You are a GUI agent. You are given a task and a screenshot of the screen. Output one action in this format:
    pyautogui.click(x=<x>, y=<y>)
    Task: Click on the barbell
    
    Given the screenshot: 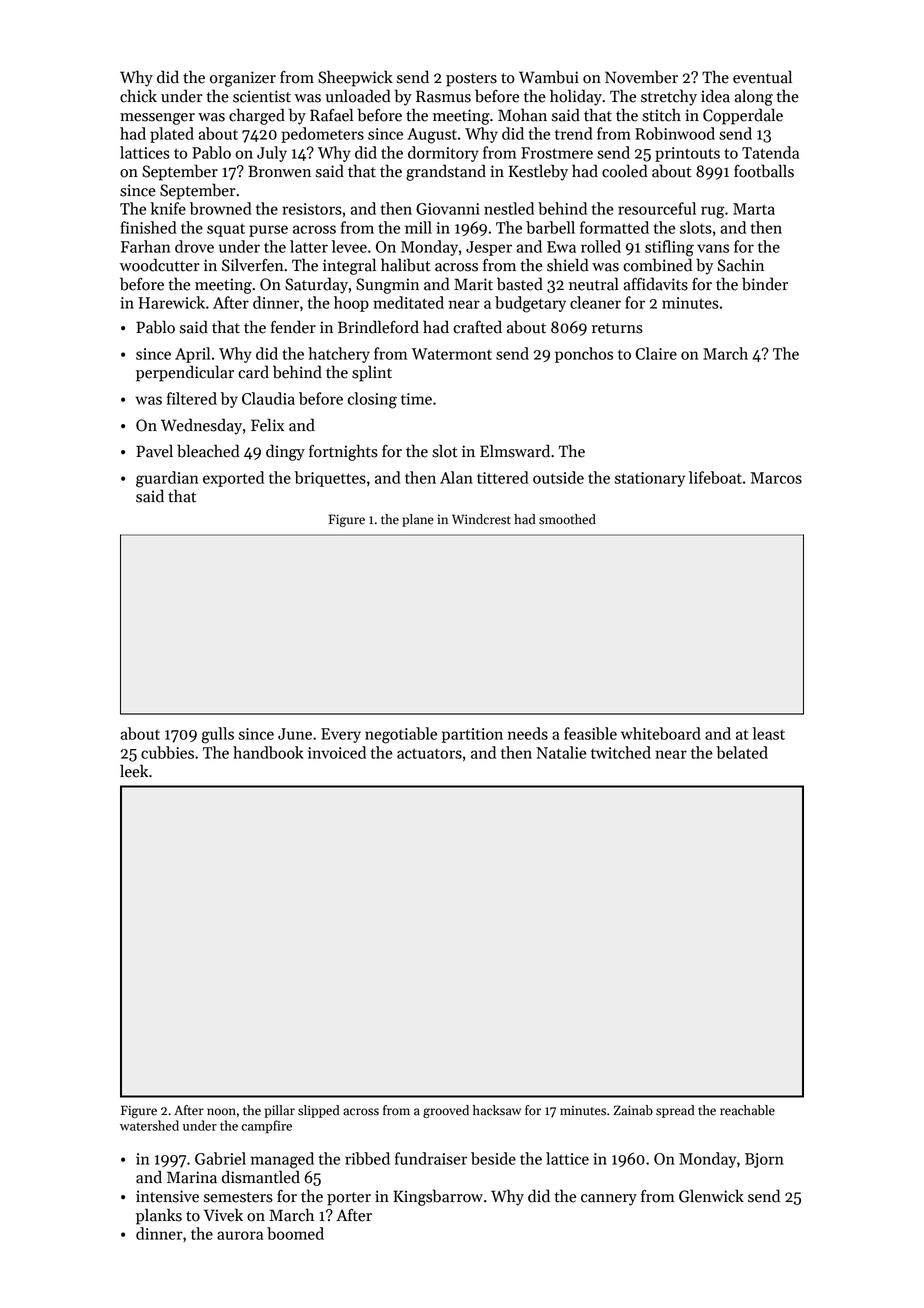 What is the action you would take?
    pyautogui.click(x=550, y=227)
